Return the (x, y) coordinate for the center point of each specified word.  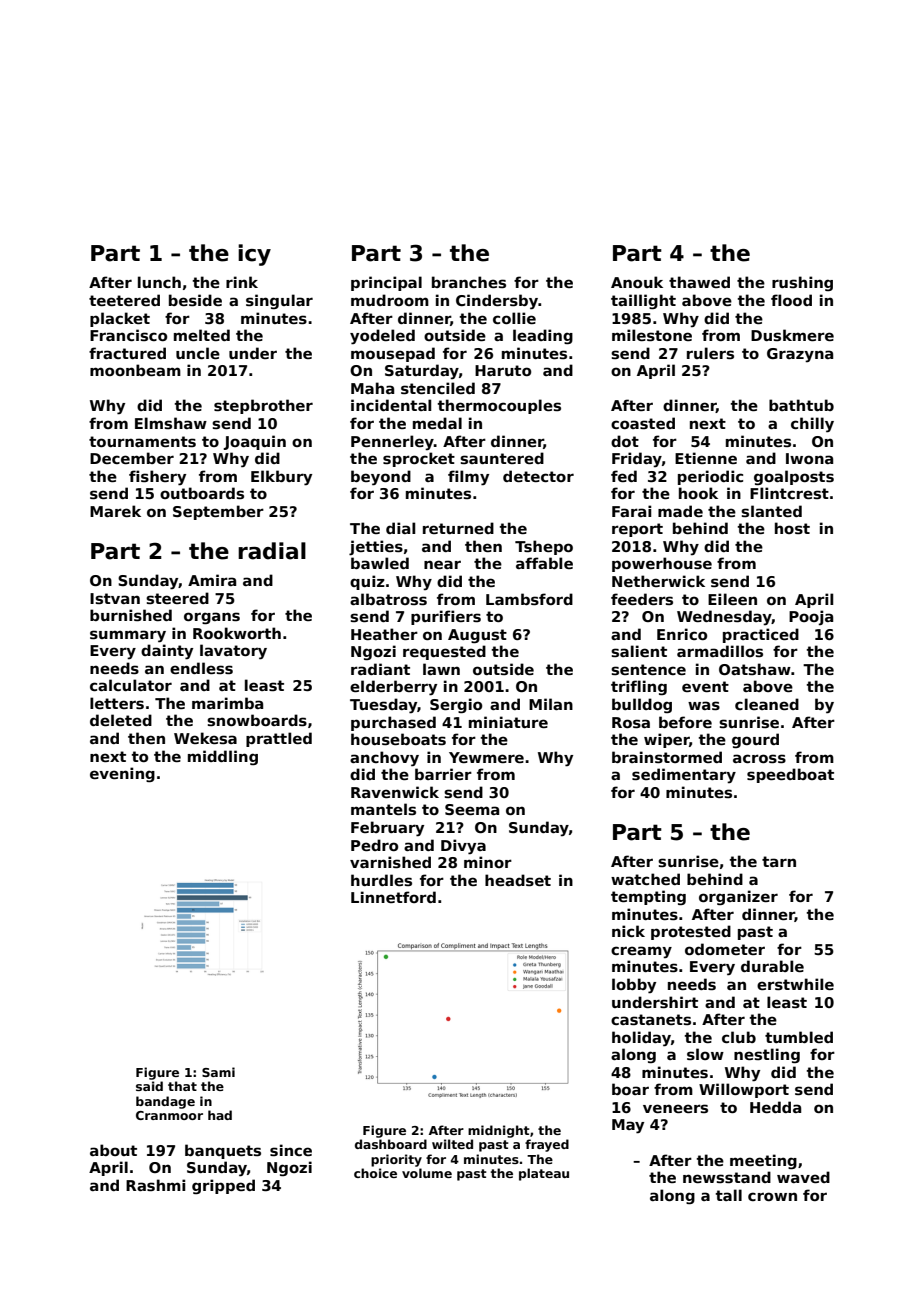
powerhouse (662, 564)
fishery (157, 478)
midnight (499, 1131)
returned (458, 528)
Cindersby (497, 302)
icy (254, 255)
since (291, 1150)
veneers (675, 1108)
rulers (710, 353)
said (149, 1086)
